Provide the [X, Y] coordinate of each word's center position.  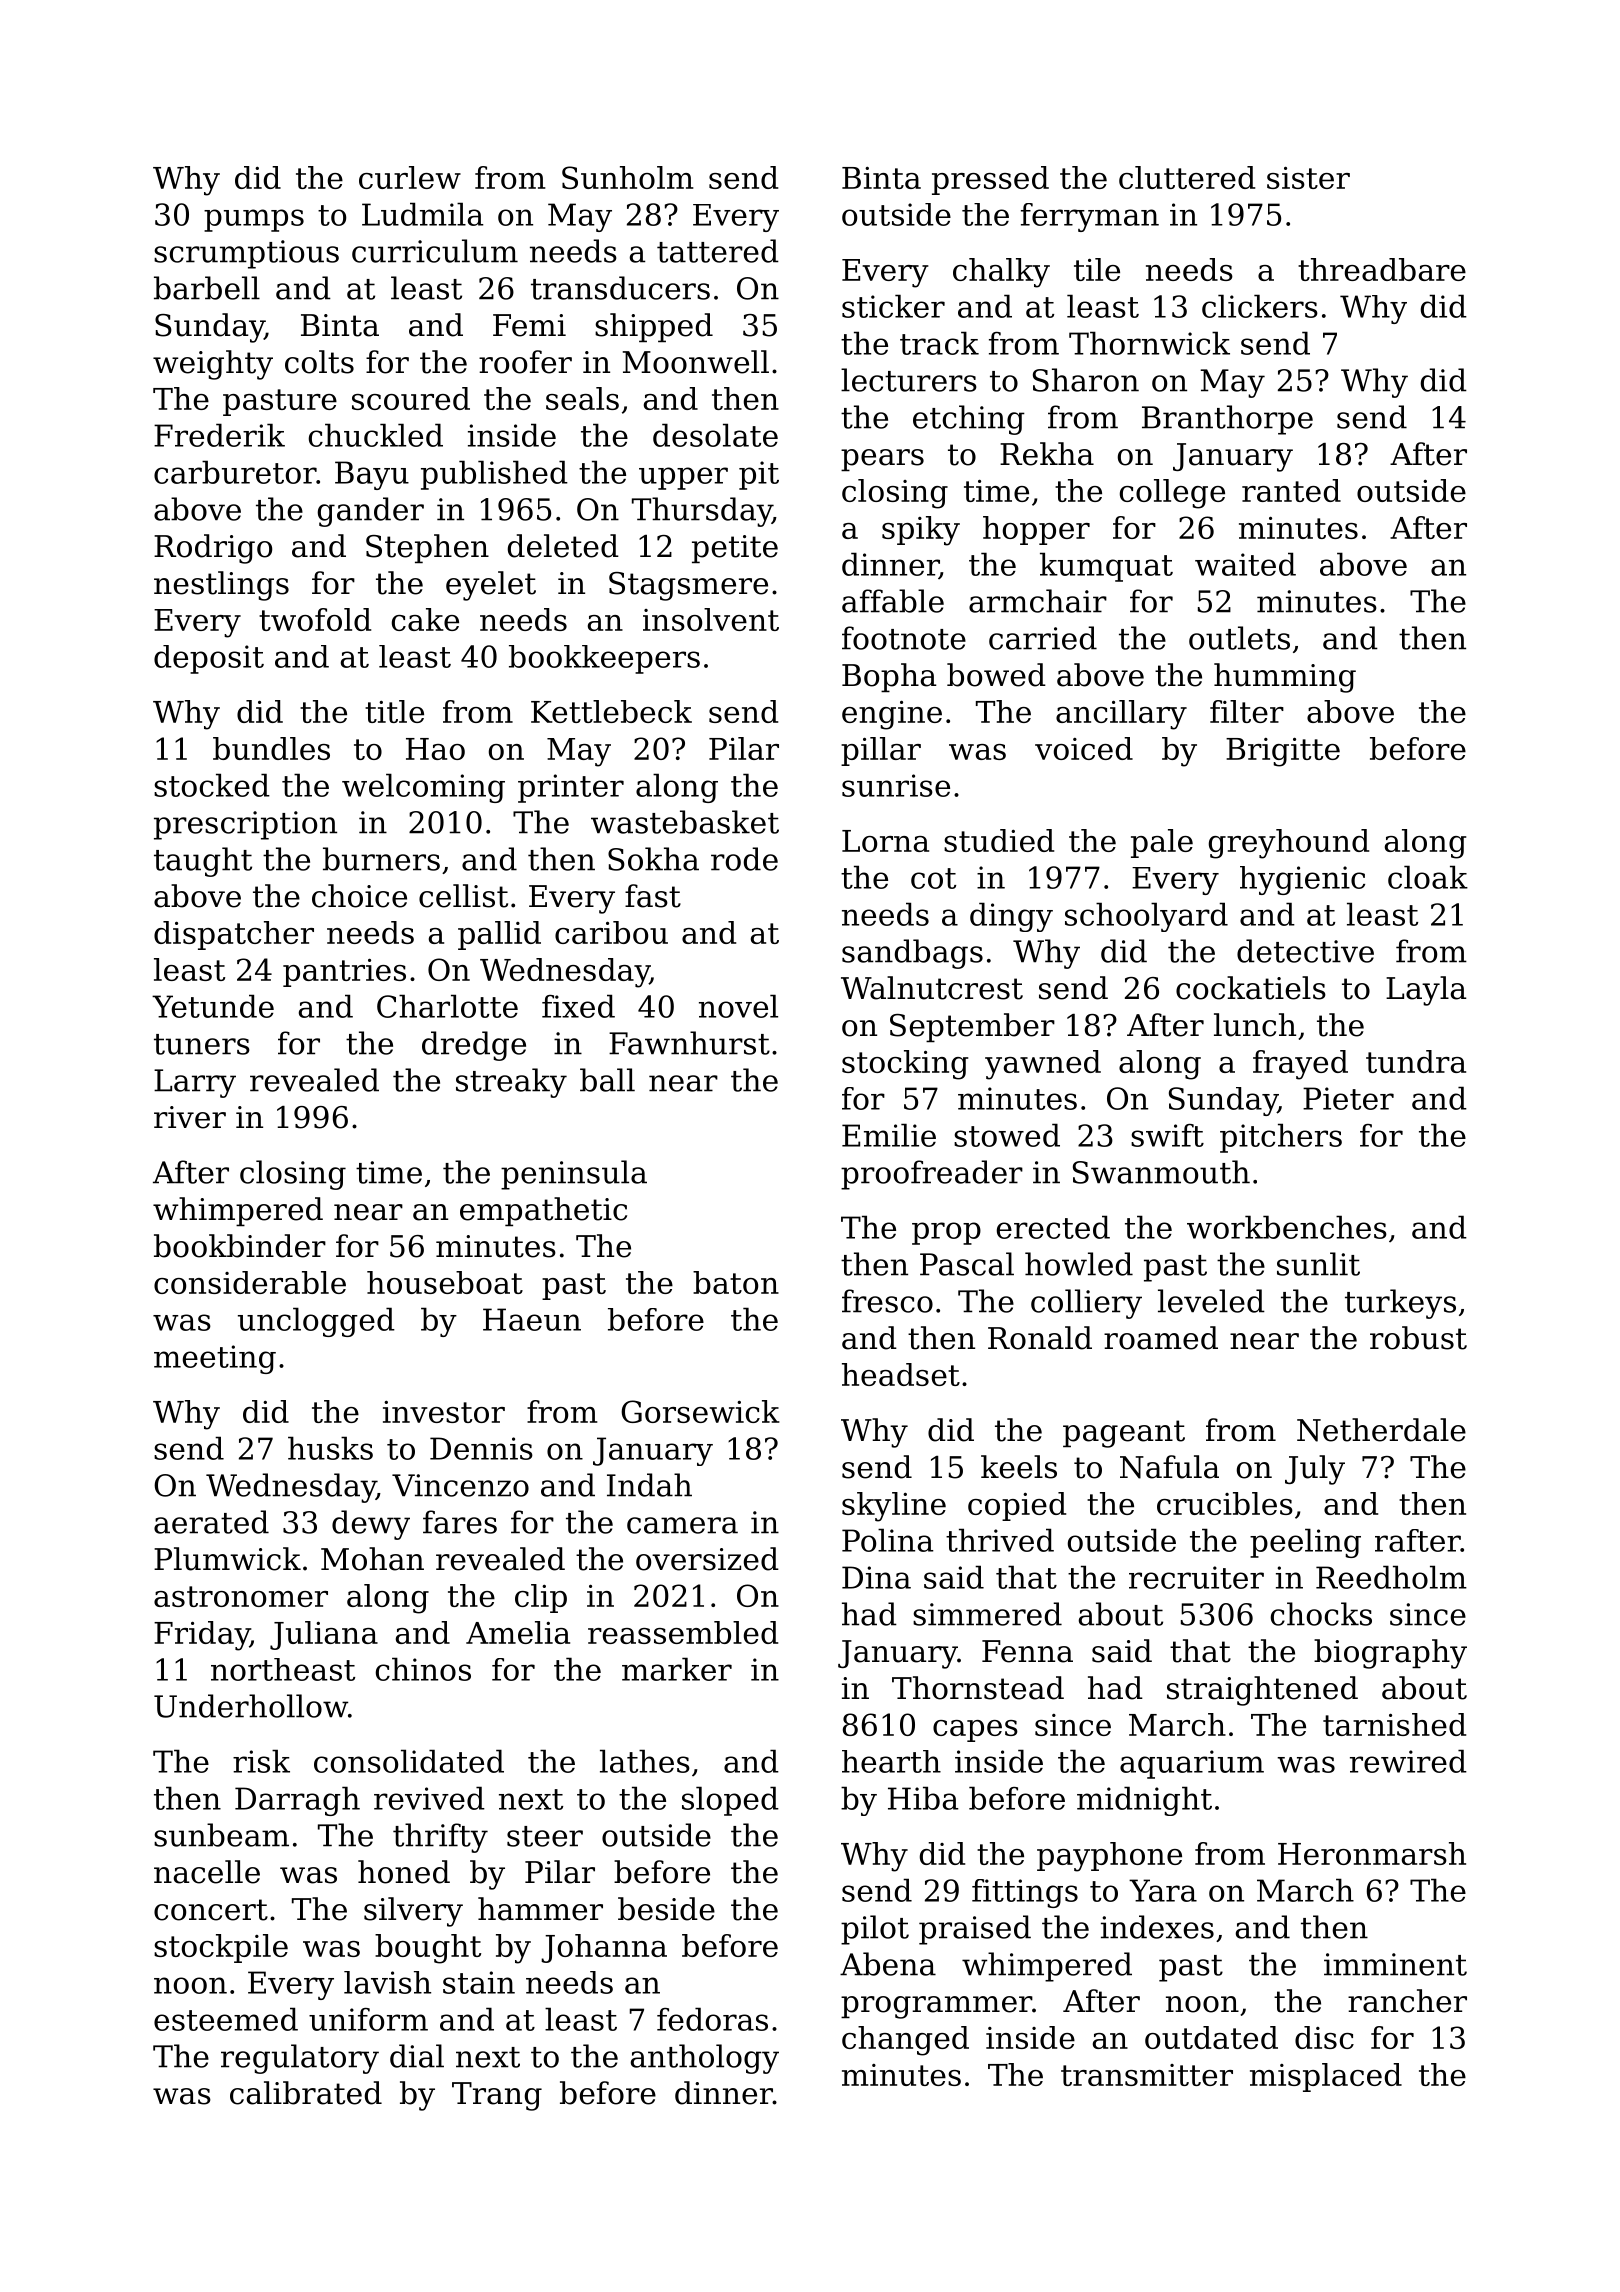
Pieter [1348, 1098]
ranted [1291, 490]
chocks [1321, 1614]
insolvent [711, 619]
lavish [387, 1982]
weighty [213, 365]
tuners [202, 1044]
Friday [202, 1636]
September [972, 1027]
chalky [1001, 273]
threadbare [1382, 269]
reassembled [683, 1632]
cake [425, 619]
